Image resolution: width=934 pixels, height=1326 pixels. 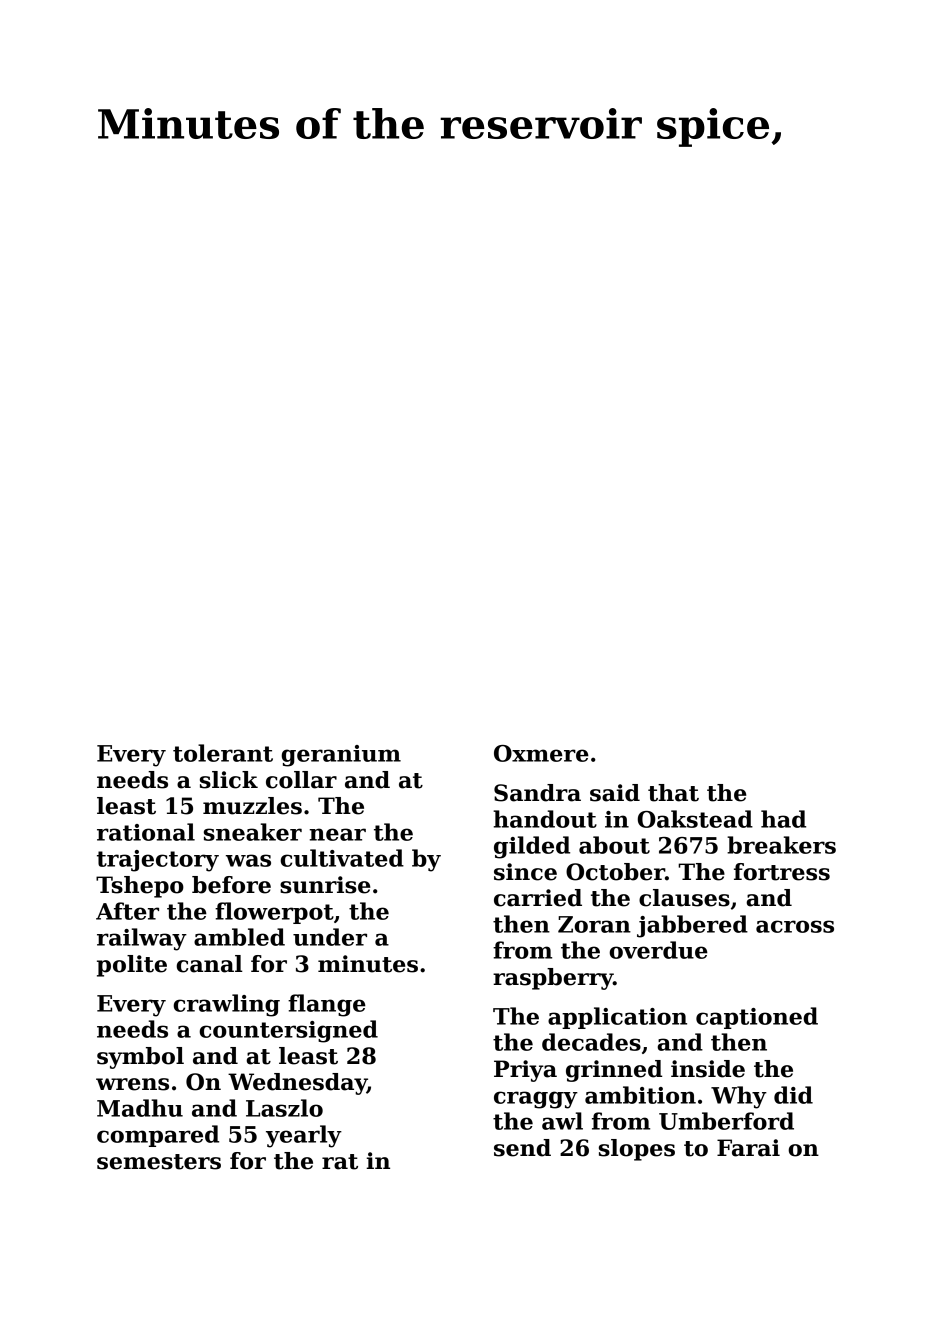 What do you see at coordinates (591, 1042) in the screenshot?
I see `decades` at bounding box center [591, 1042].
